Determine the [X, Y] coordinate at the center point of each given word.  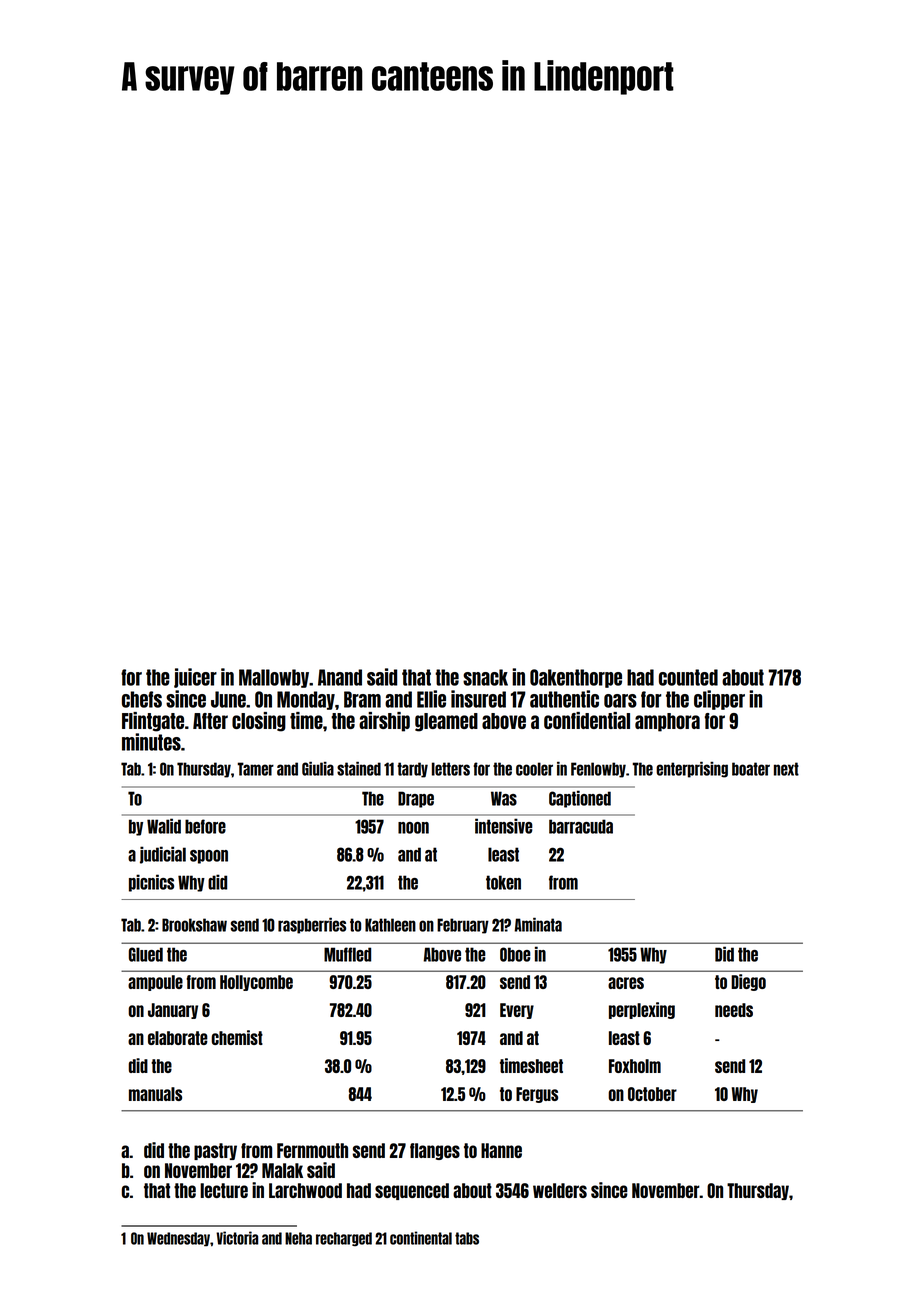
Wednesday [178, 1239]
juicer [195, 678]
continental [421, 1238]
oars [620, 701]
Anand [340, 677]
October [652, 1094]
